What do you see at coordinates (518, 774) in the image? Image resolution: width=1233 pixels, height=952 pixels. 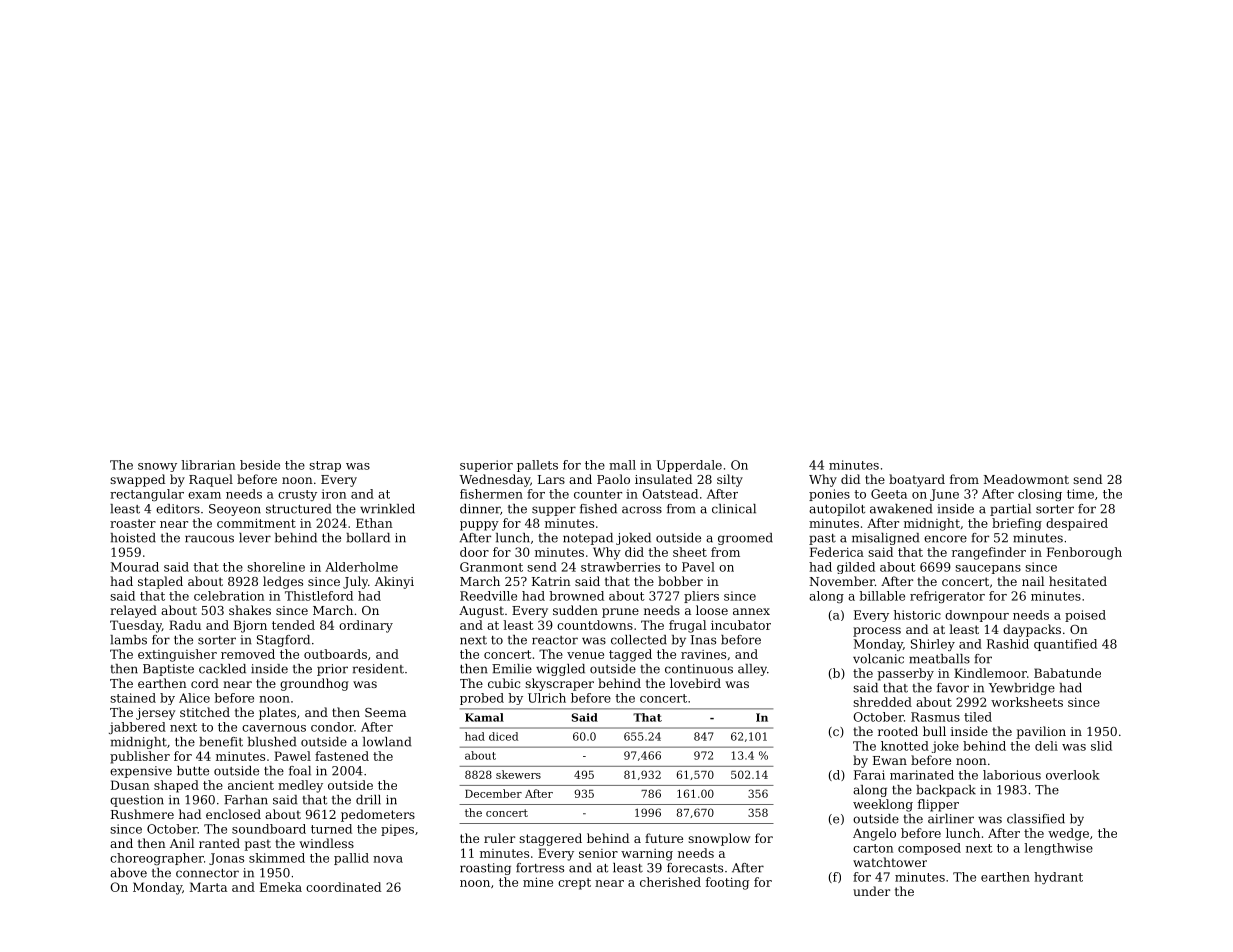 I see `skewers` at bounding box center [518, 774].
